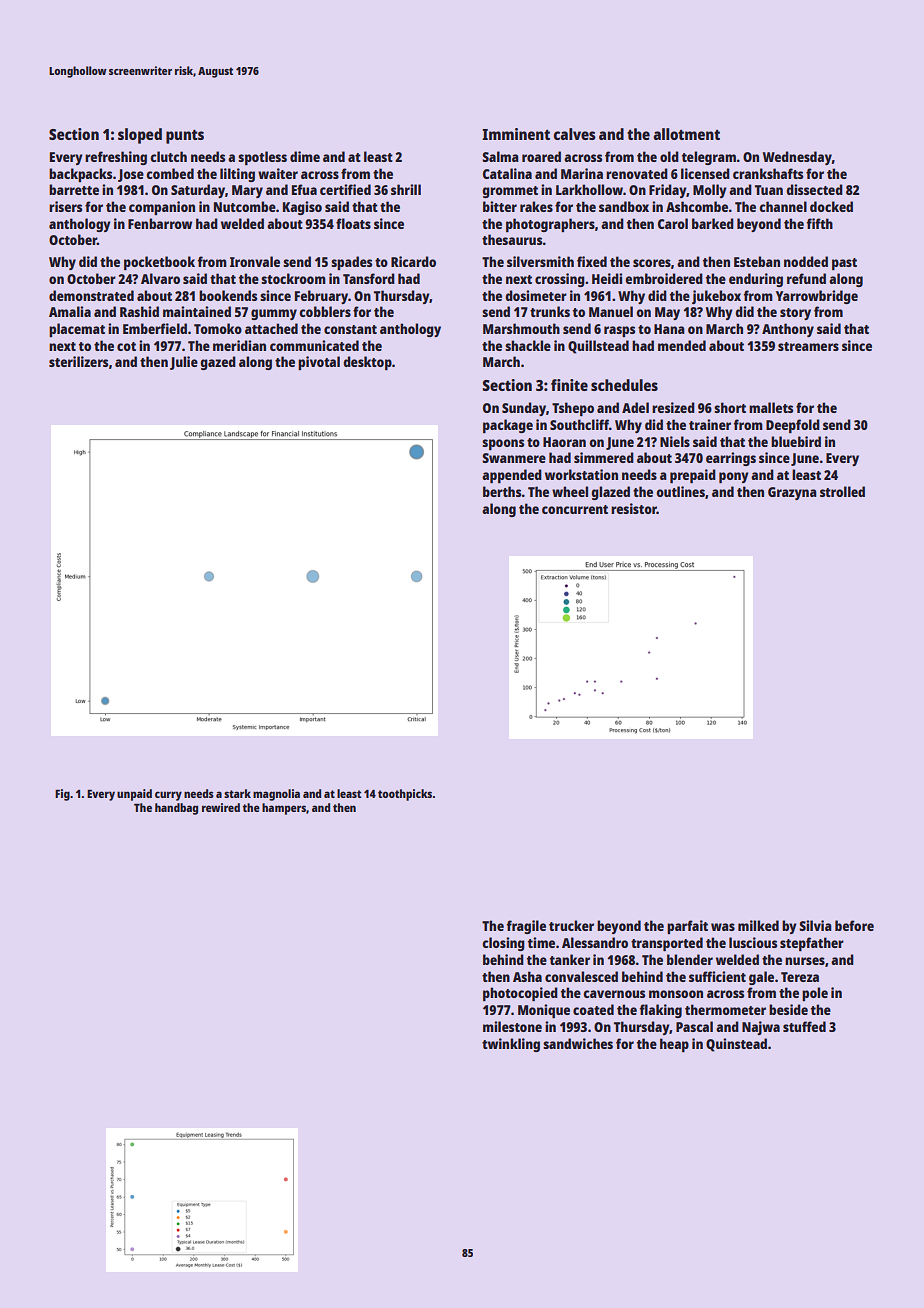  What do you see at coordinates (160, 223) in the screenshot?
I see `Fenbarrow` at bounding box center [160, 223].
